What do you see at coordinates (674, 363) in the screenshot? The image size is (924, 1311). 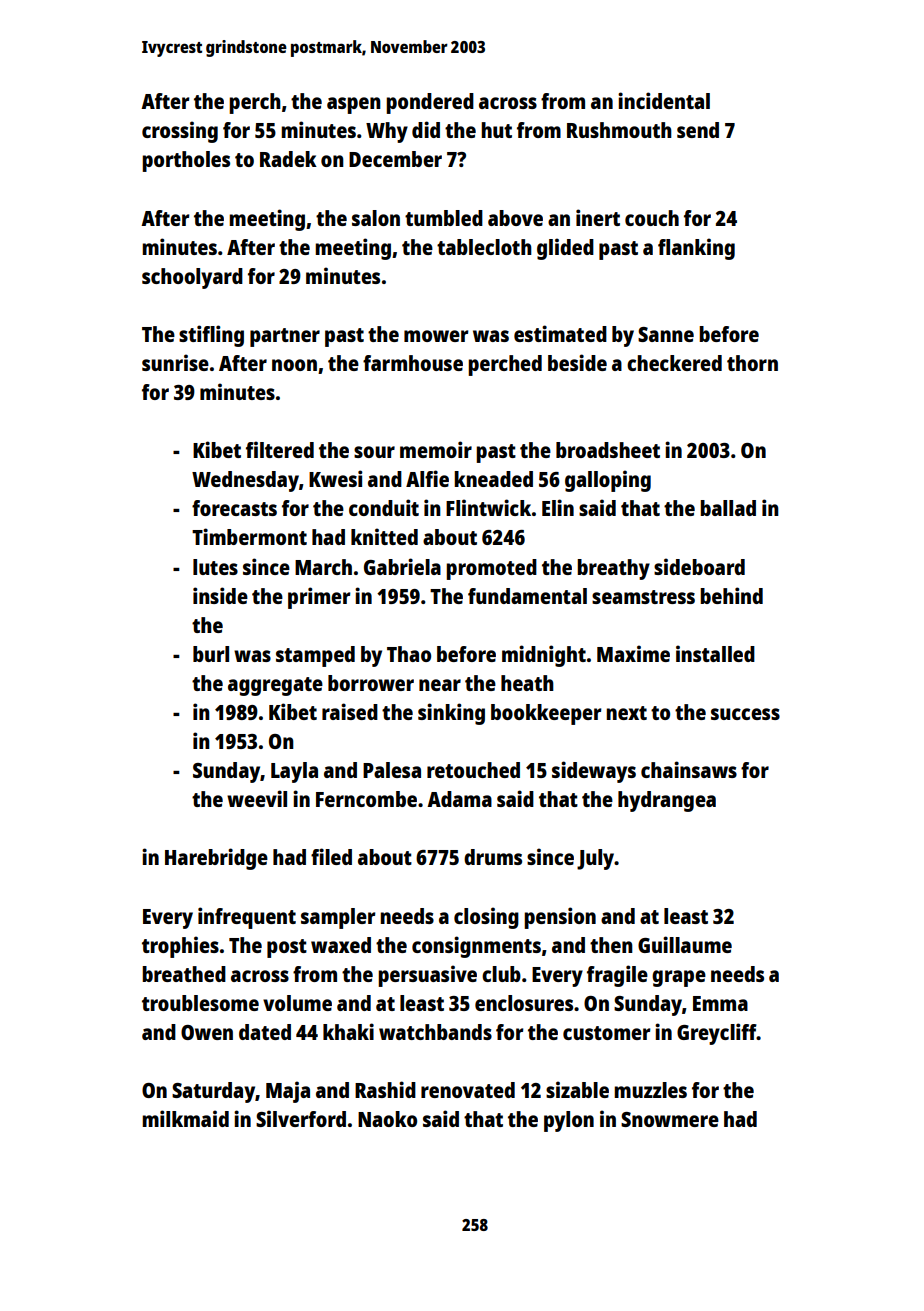 I see `checkered` at bounding box center [674, 363].
